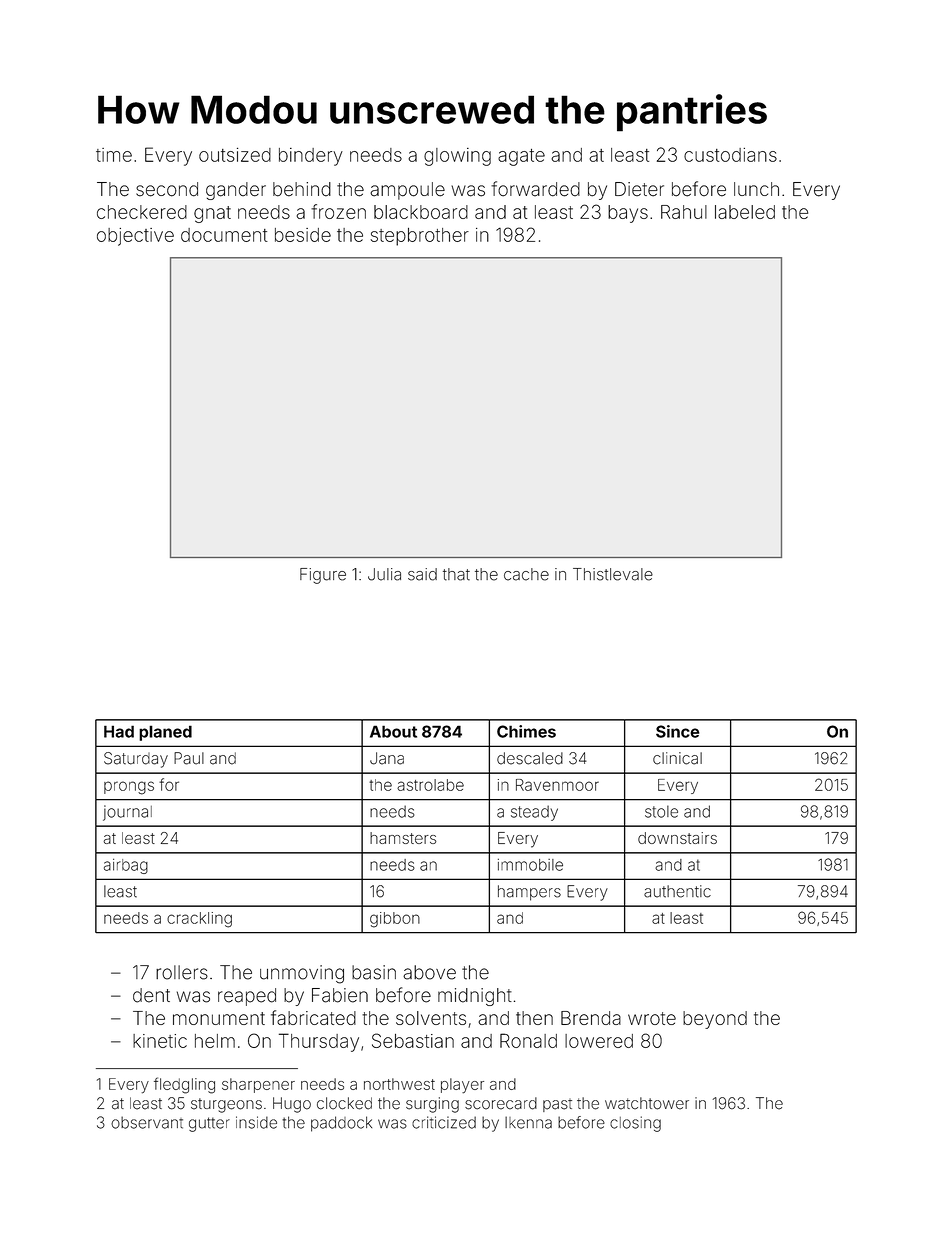 The width and height of the image is (952, 1233). I want to click on Figure, so click(323, 576).
